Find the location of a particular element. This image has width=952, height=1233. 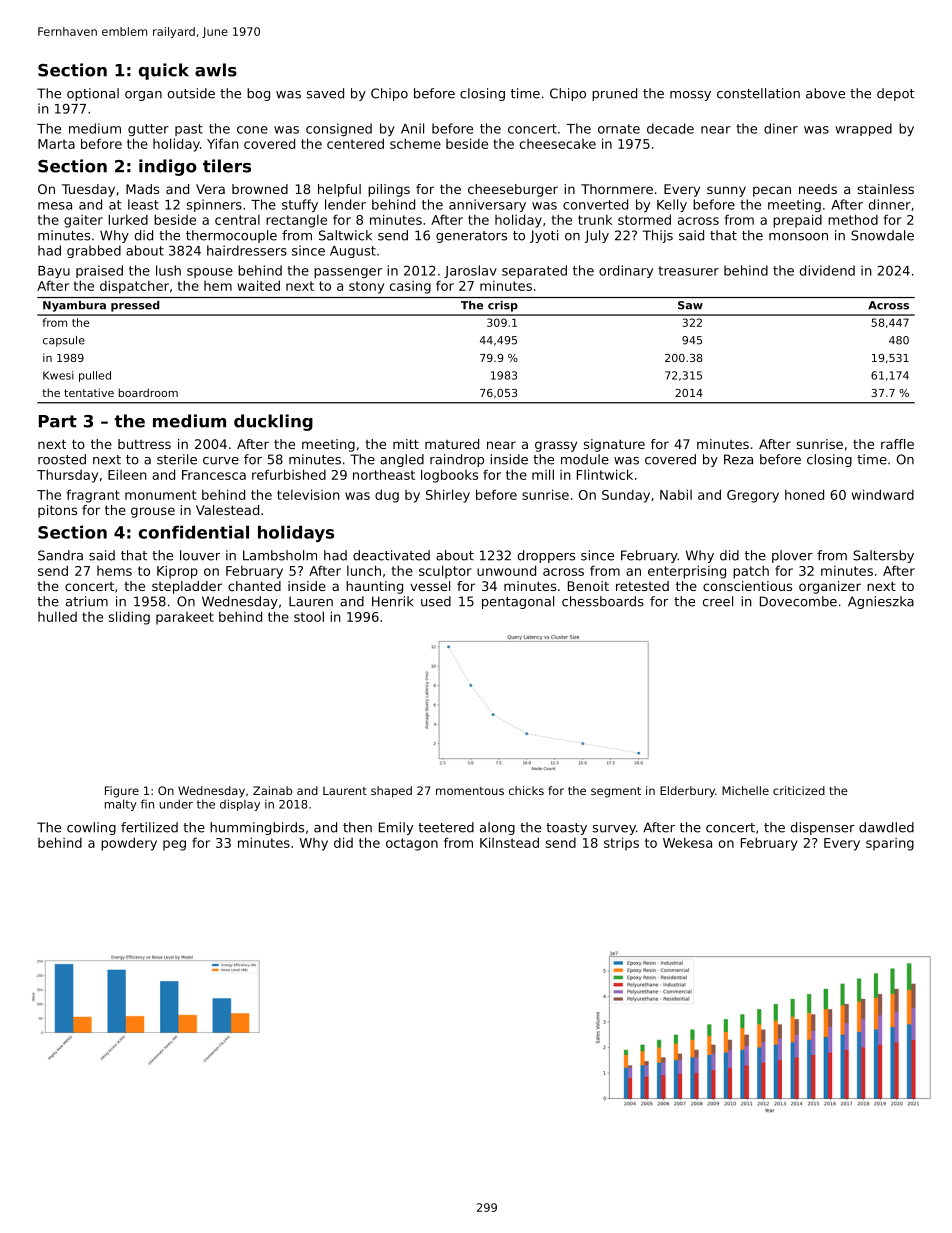

constellation is located at coordinates (758, 93).
